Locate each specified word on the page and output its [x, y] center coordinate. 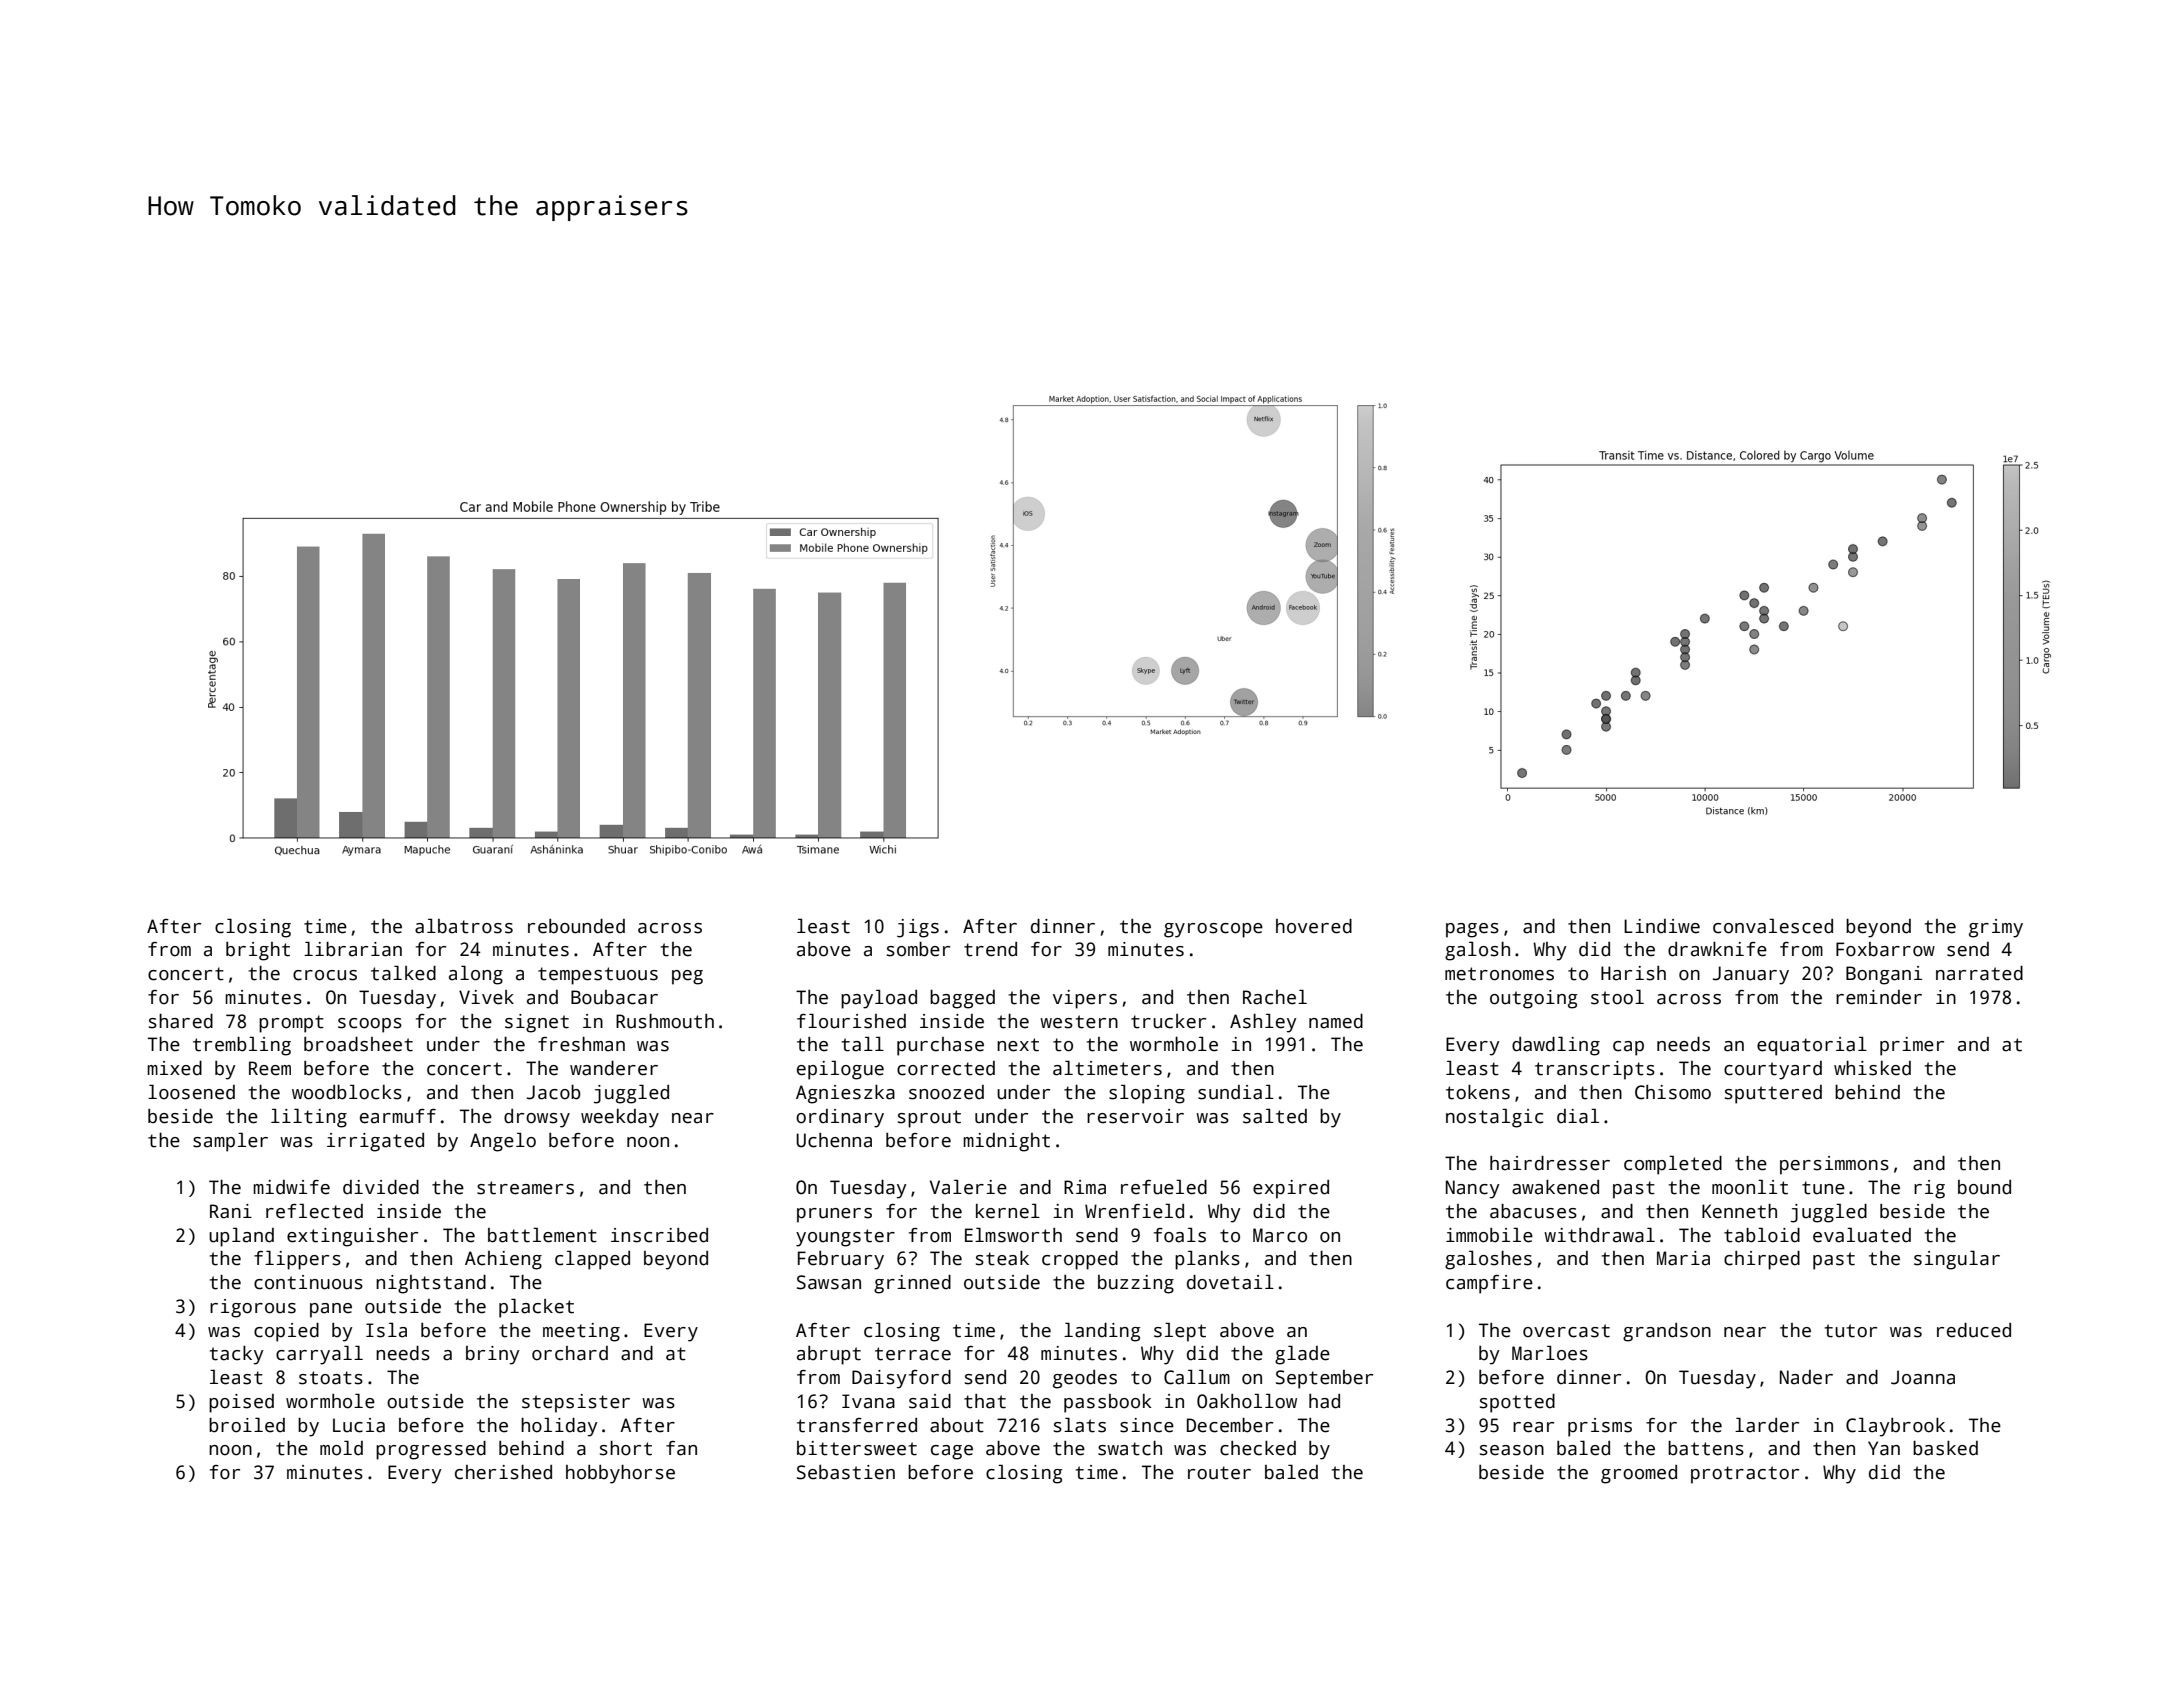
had [1324, 1401]
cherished [503, 1472]
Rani [231, 1211]
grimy [1996, 928]
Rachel [1275, 997]
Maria [1683, 1258]
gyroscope [1213, 930]
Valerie [968, 1187]
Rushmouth [665, 1021]
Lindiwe [1662, 926]
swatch [1130, 1448]
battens [1706, 1448]
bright [258, 951]
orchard [570, 1353]
